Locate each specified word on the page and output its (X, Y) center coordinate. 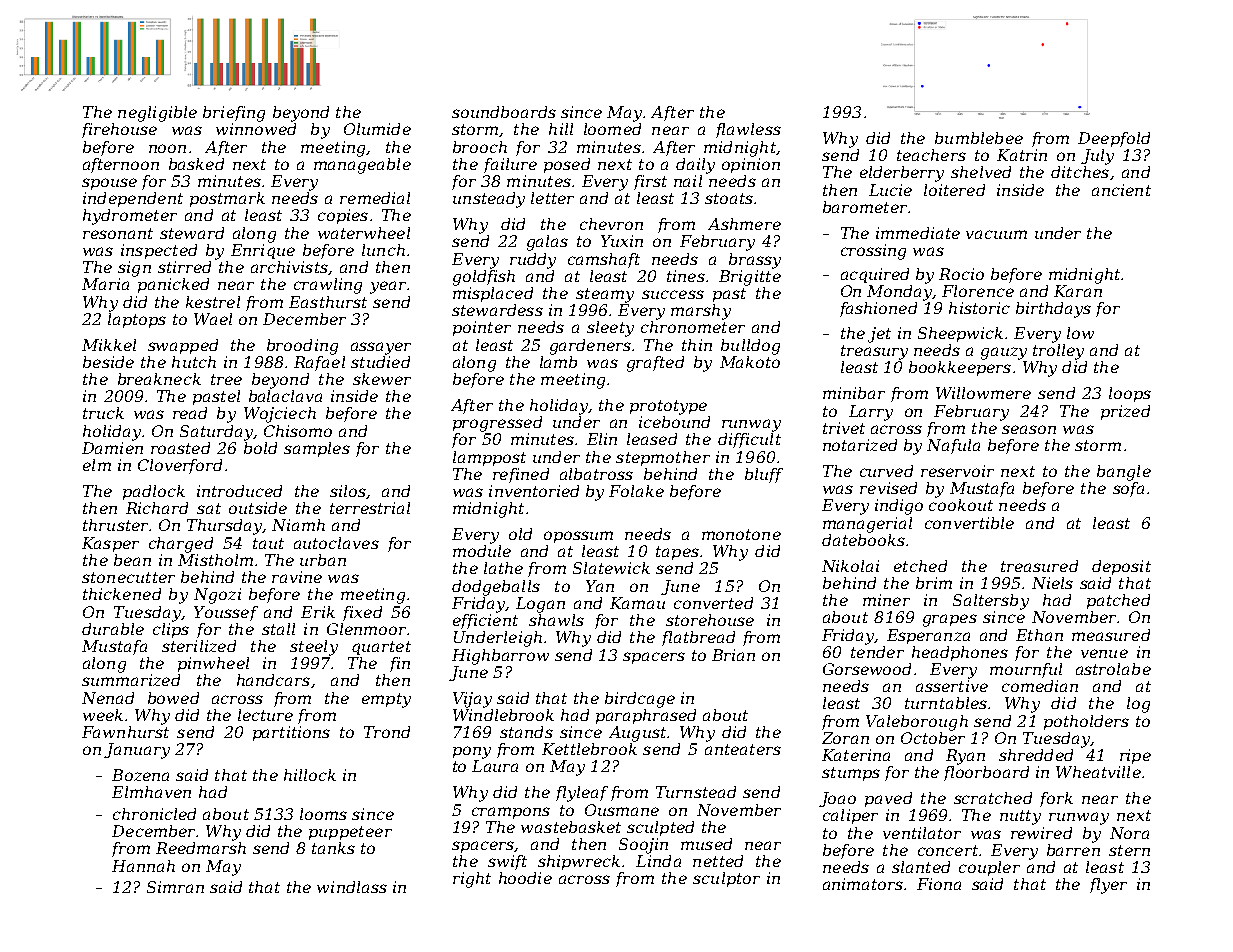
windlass (352, 887)
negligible (157, 114)
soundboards (504, 112)
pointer (482, 328)
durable (113, 629)
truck (103, 413)
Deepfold (1114, 139)
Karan (1078, 291)
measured (1111, 635)
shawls (556, 620)
